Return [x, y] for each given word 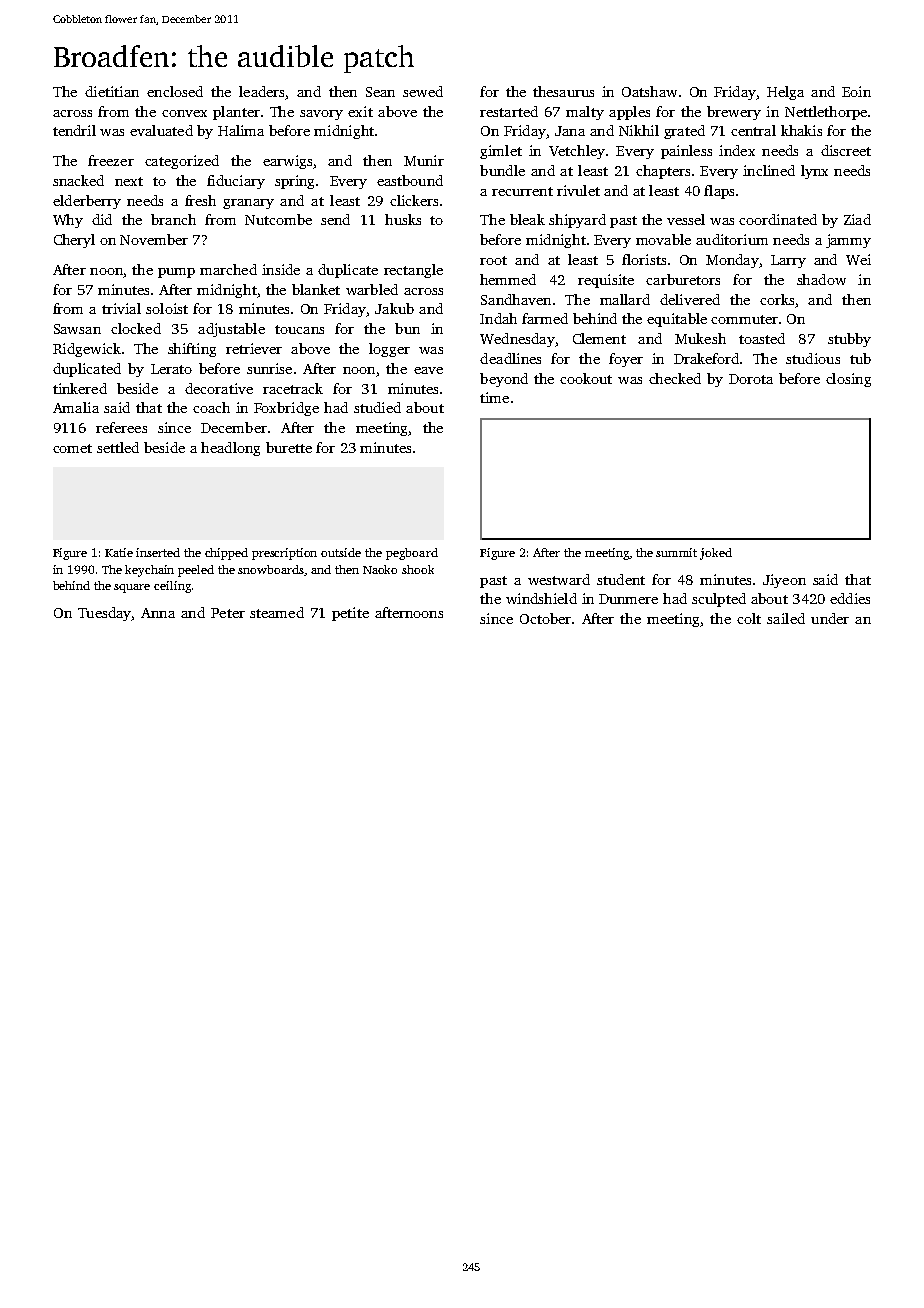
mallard [625, 299]
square [132, 588]
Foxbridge [286, 409]
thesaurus [563, 91]
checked [675, 378]
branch [173, 219]
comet [72, 448]
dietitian [112, 91]
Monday [732, 261]
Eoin [856, 91]
